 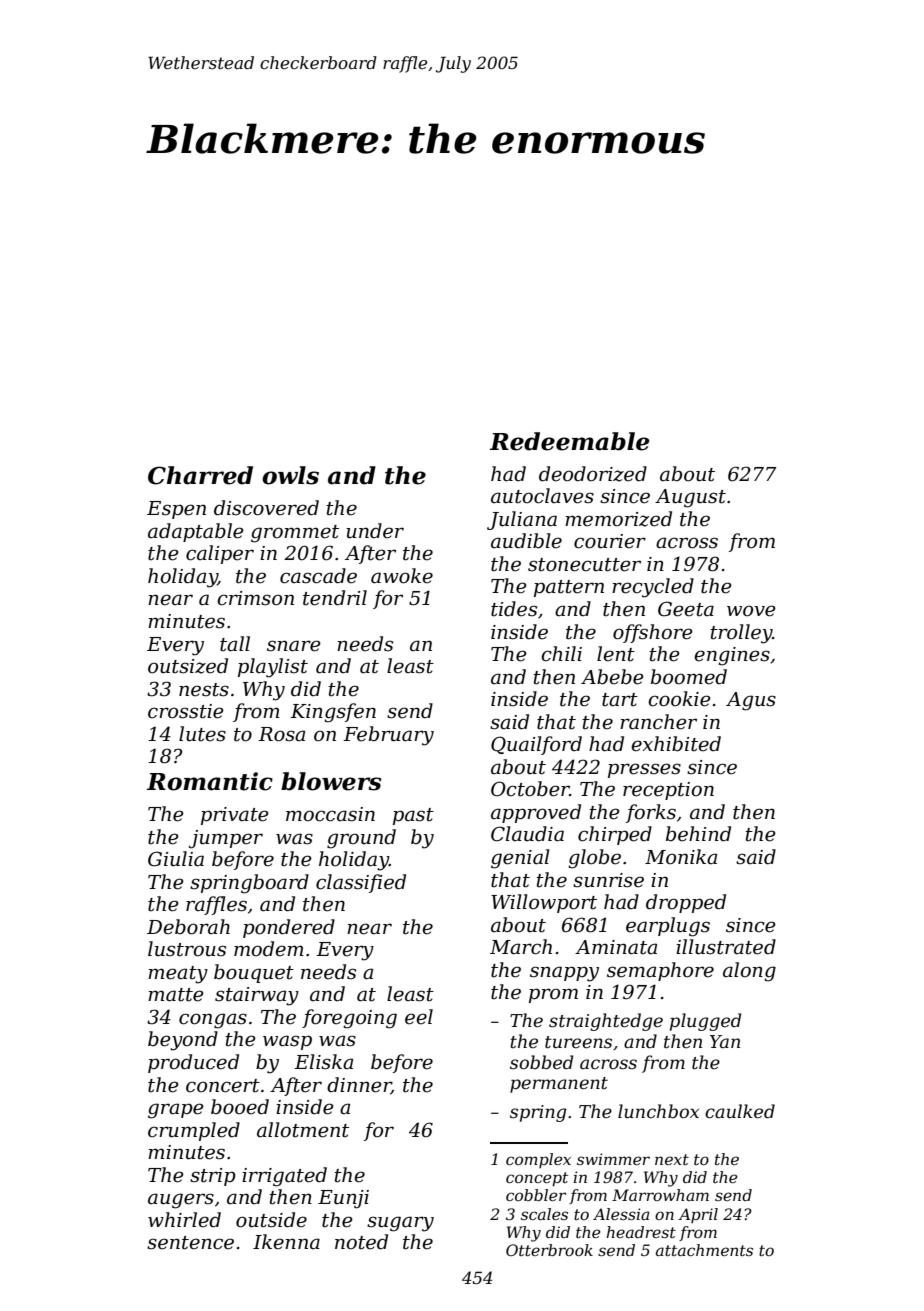 I want to click on classified, so click(x=361, y=883).
